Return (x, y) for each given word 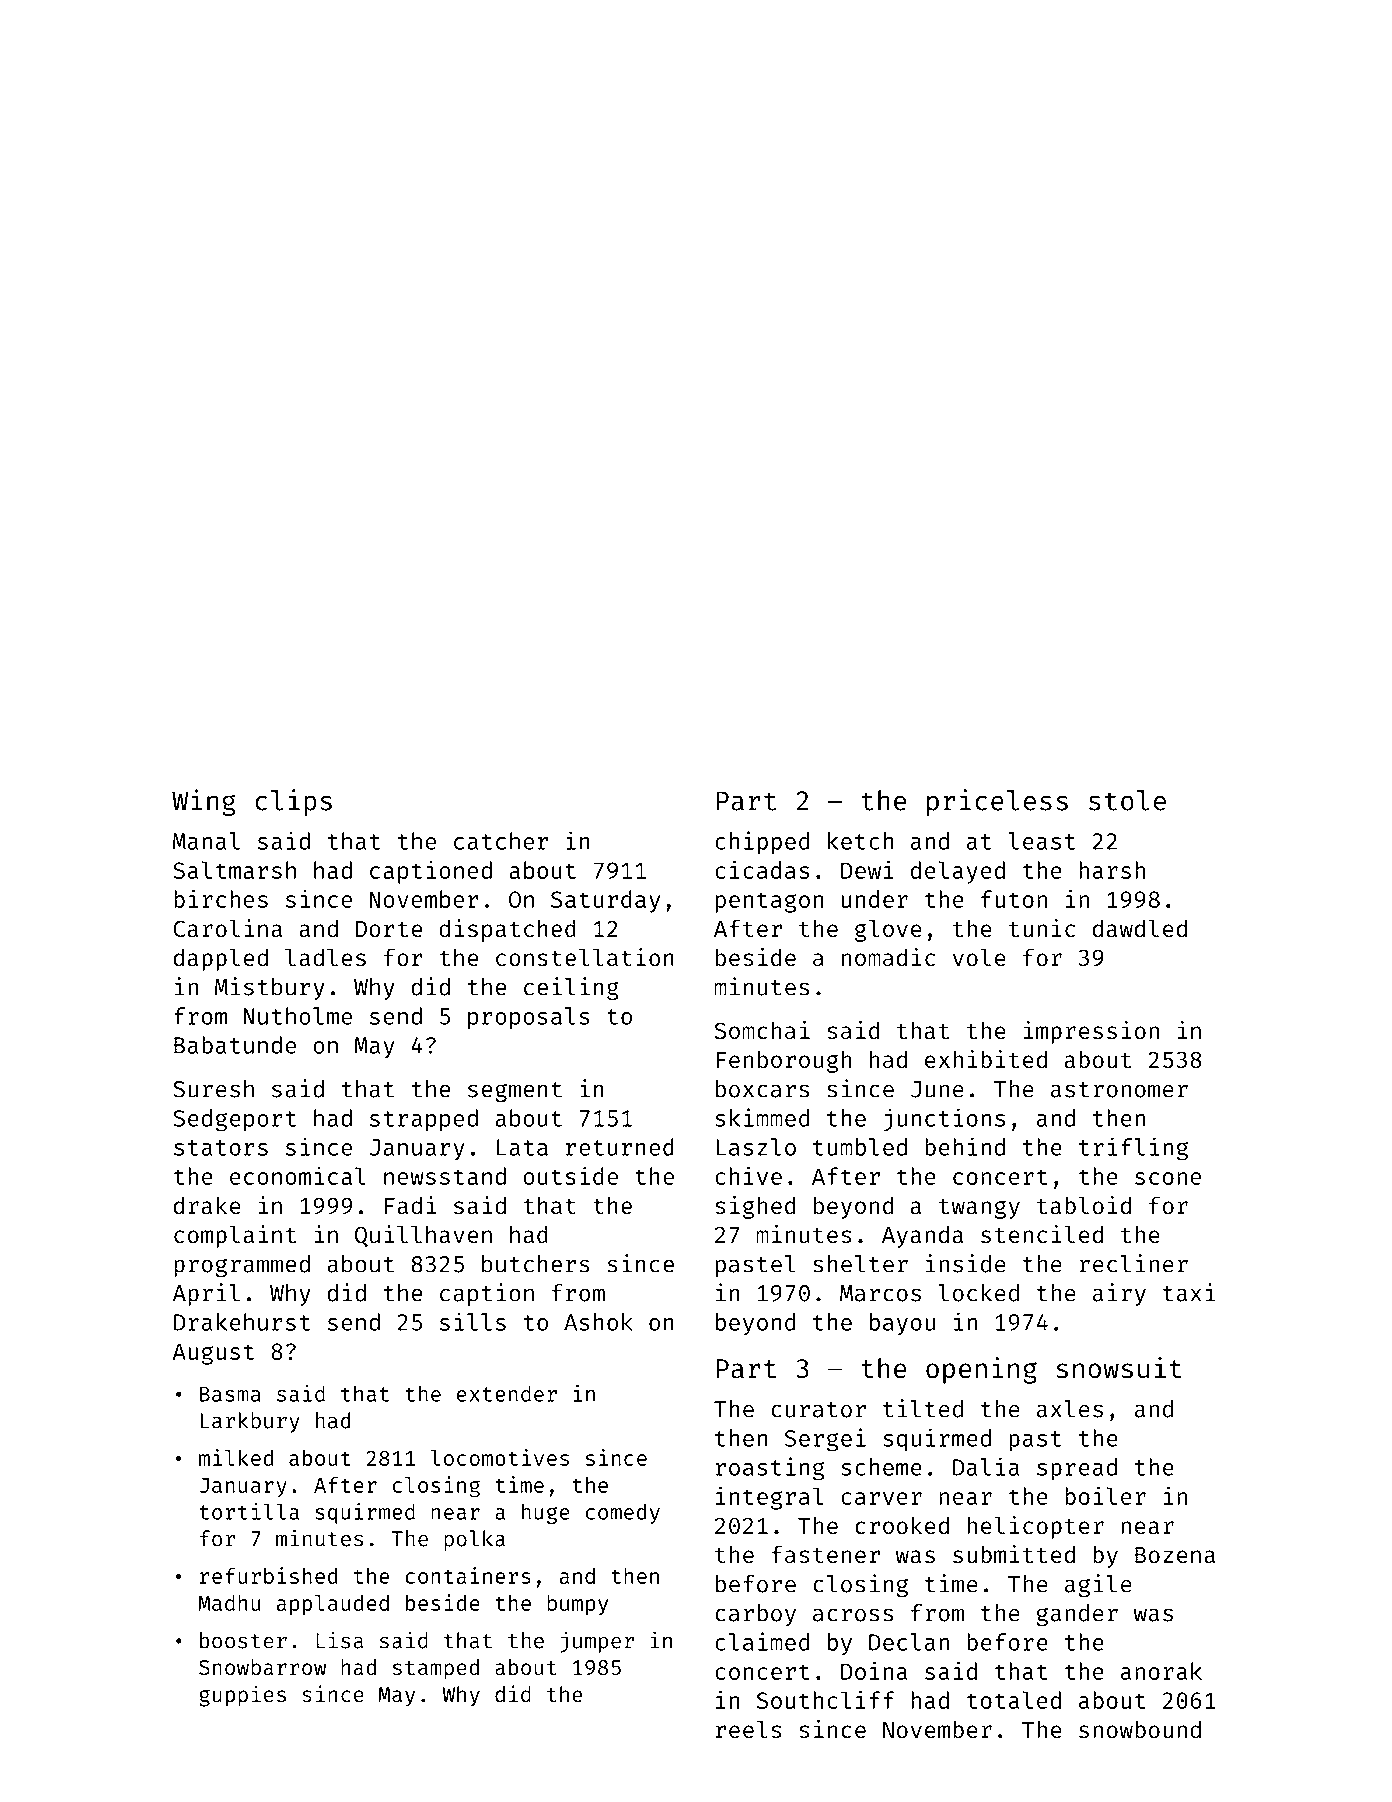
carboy (755, 1615)
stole (1127, 800)
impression (1091, 1032)
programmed (242, 1266)
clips (293, 802)
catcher (501, 841)
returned (620, 1147)
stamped (436, 1669)
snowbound (1140, 1729)
